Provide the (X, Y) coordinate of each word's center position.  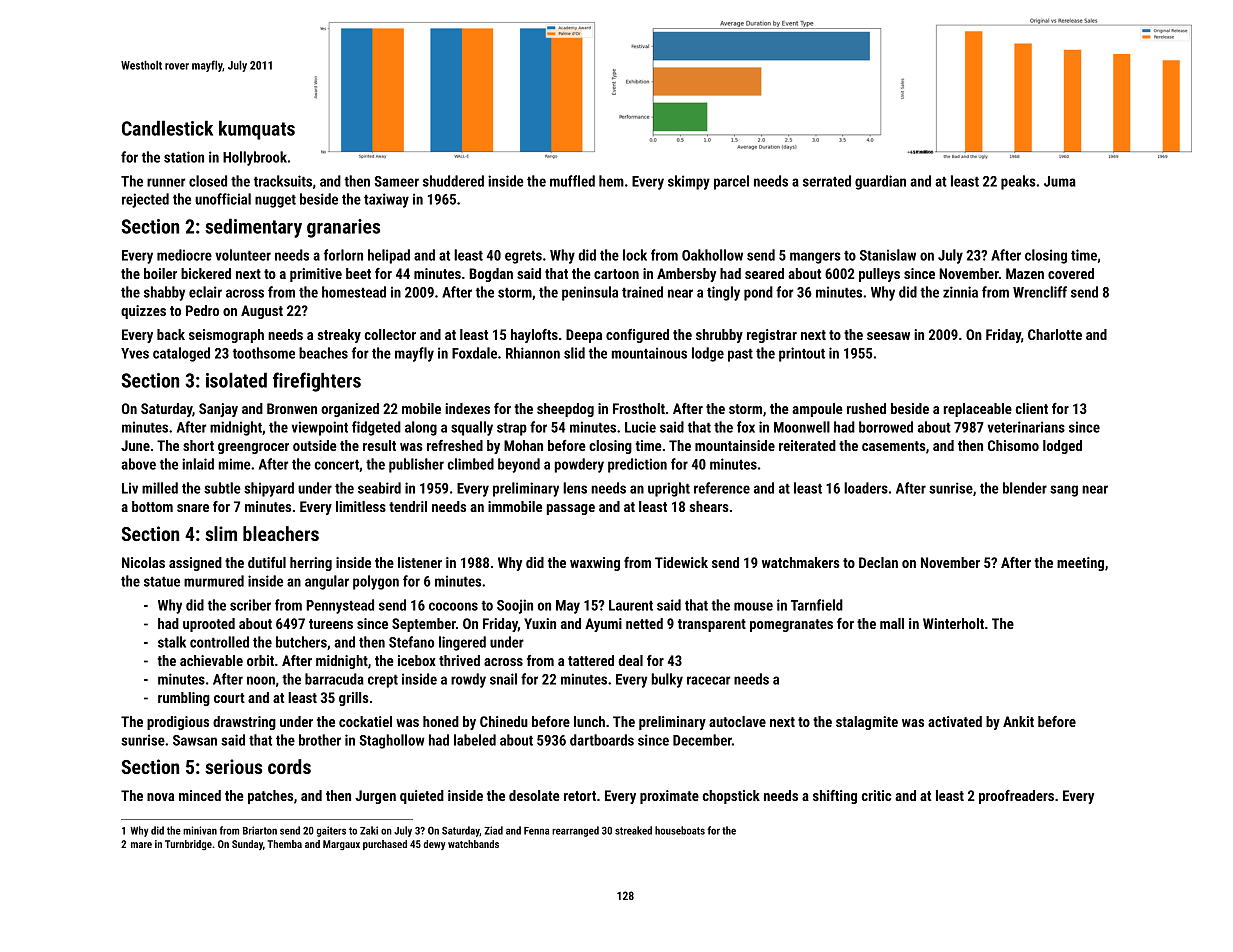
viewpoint (320, 428)
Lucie (640, 427)
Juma (1060, 181)
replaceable (978, 410)
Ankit (1018, 721)
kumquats (257, 130)
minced (200, 795)
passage (571, 509)
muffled (572, 181)
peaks (1018, 182)
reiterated (807, 445)
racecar (708, 680)
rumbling (184, 699)
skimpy (689, 182)
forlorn (343, 255)
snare (193, 508)
